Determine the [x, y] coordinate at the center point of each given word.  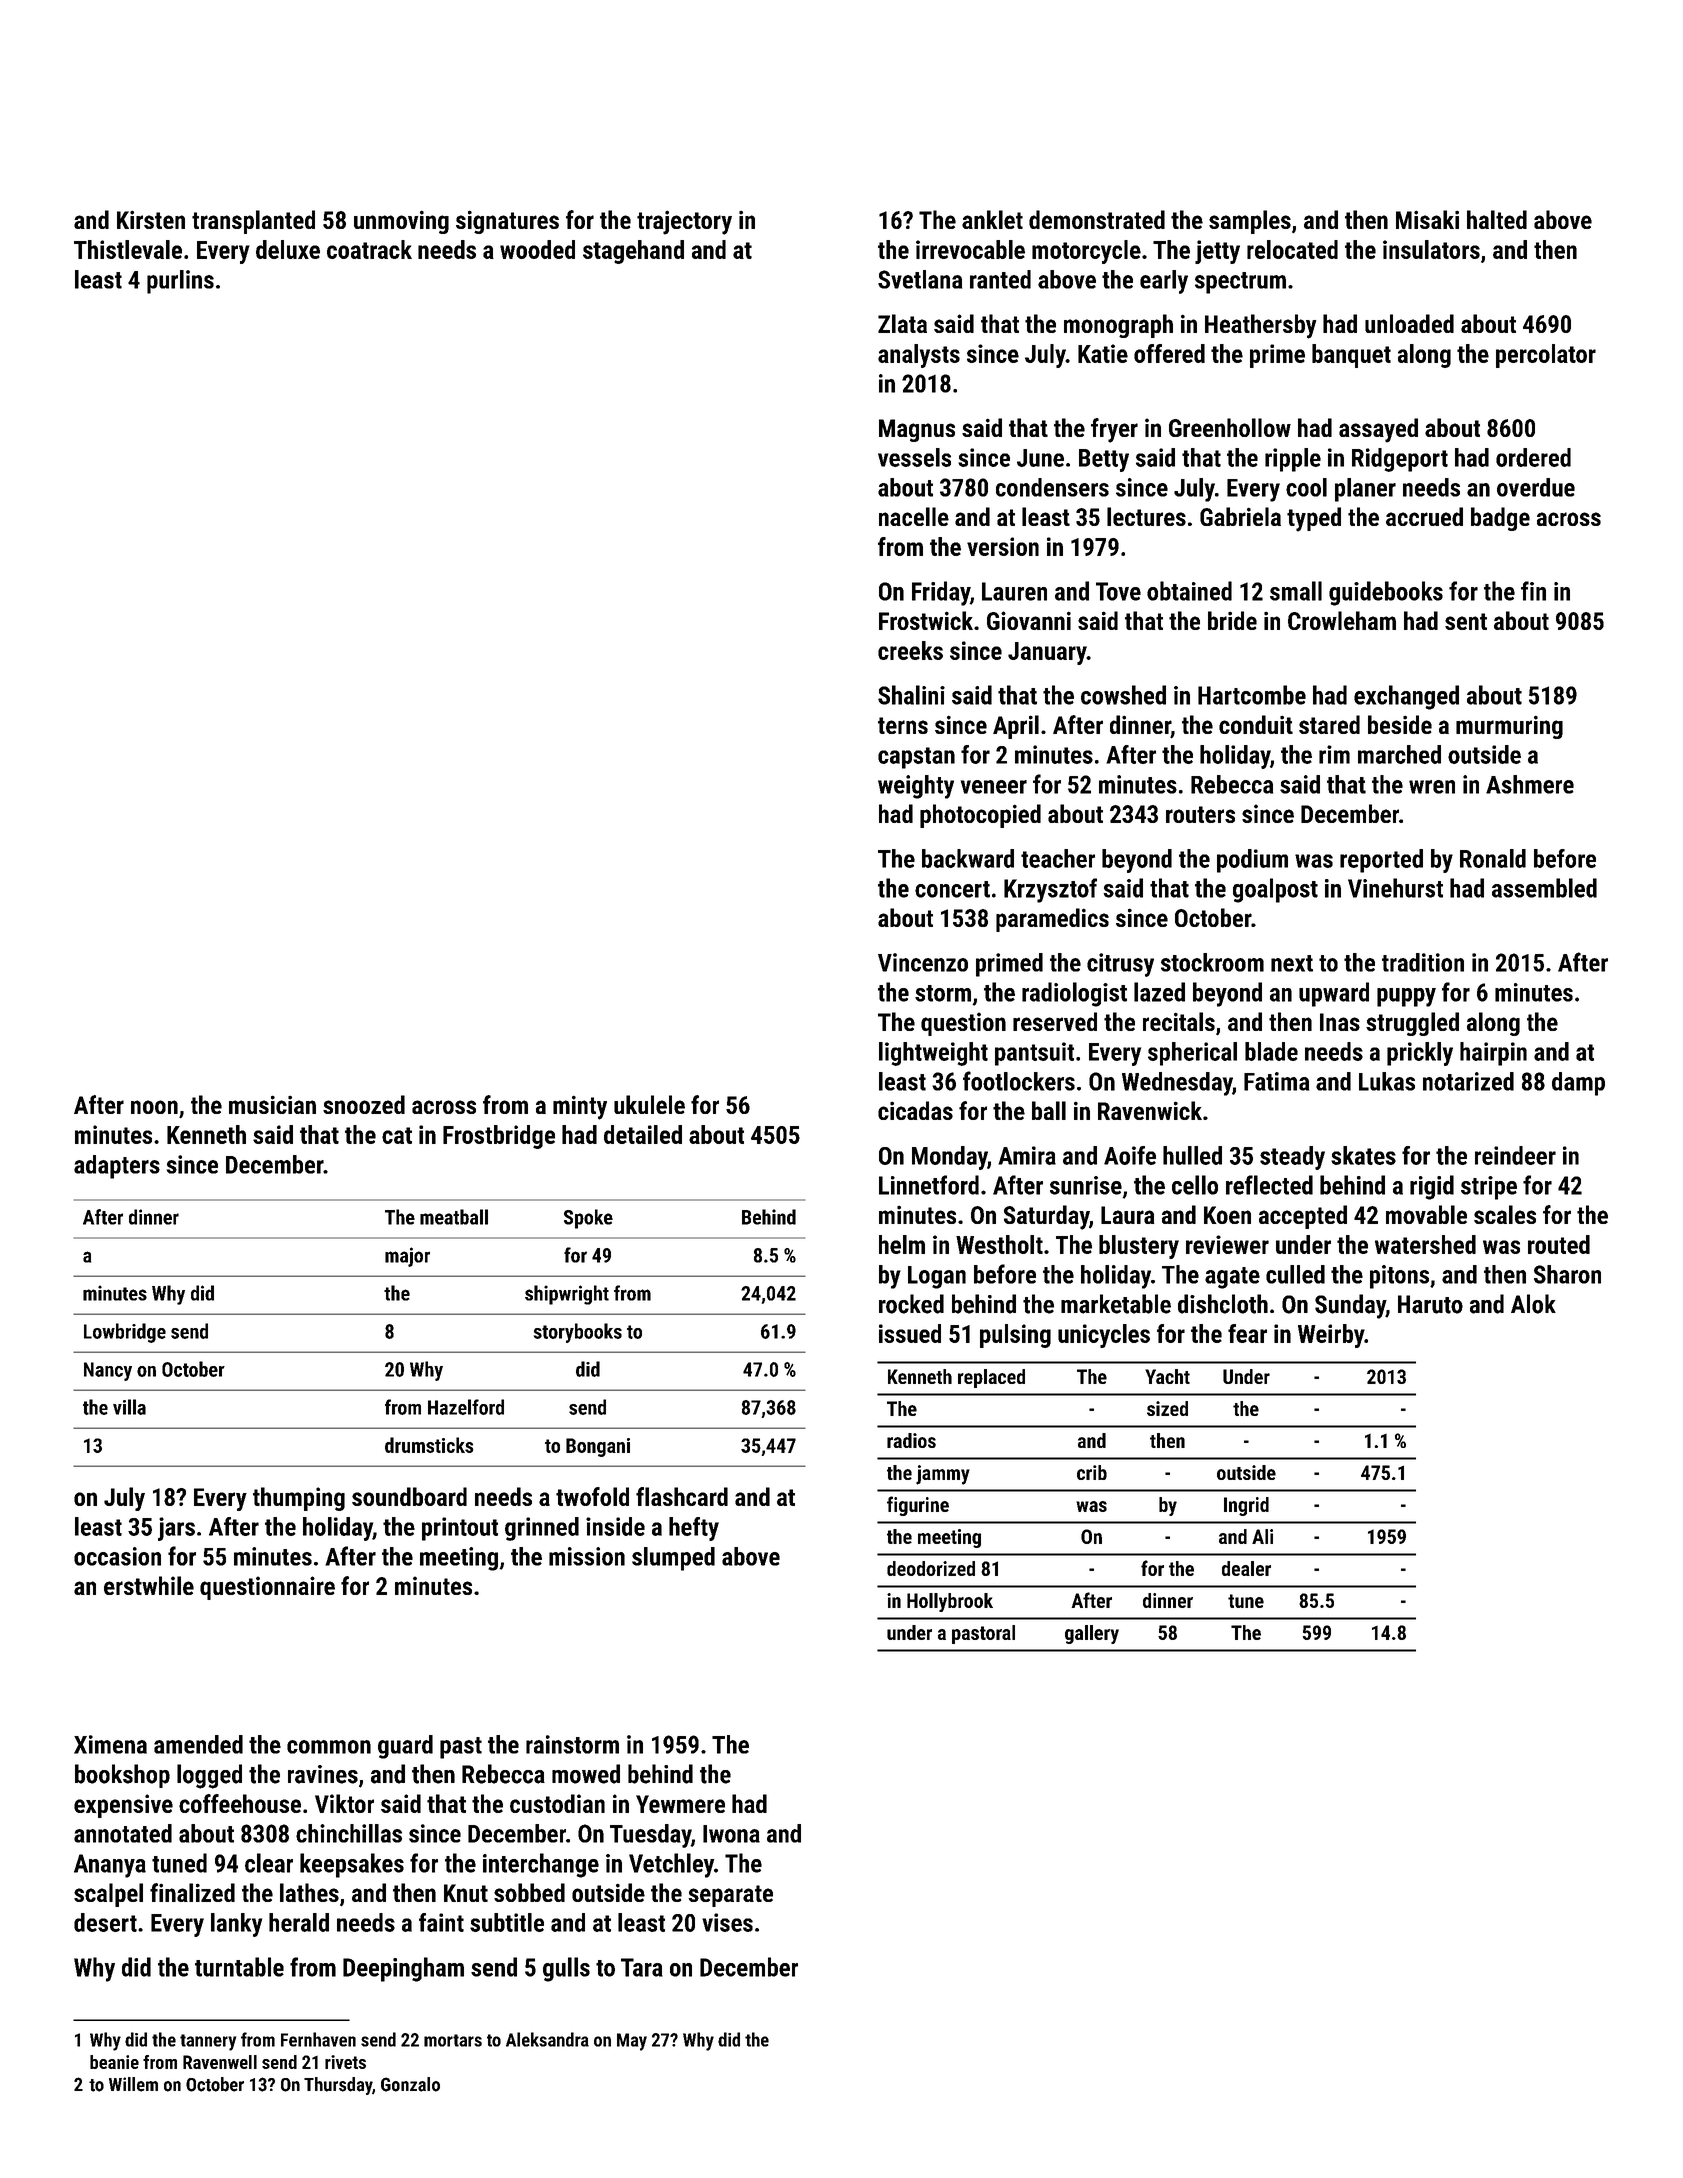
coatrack [369, 249]
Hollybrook [950, 1602]
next [1292, 963]
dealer [1246, 1568]
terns [903, 725]
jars [176, 1529]
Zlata [902, 323]
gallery [1092, 1634]
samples [1250, 222]
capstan [916, 758]
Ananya [110, 1866]
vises [727, 1922]
